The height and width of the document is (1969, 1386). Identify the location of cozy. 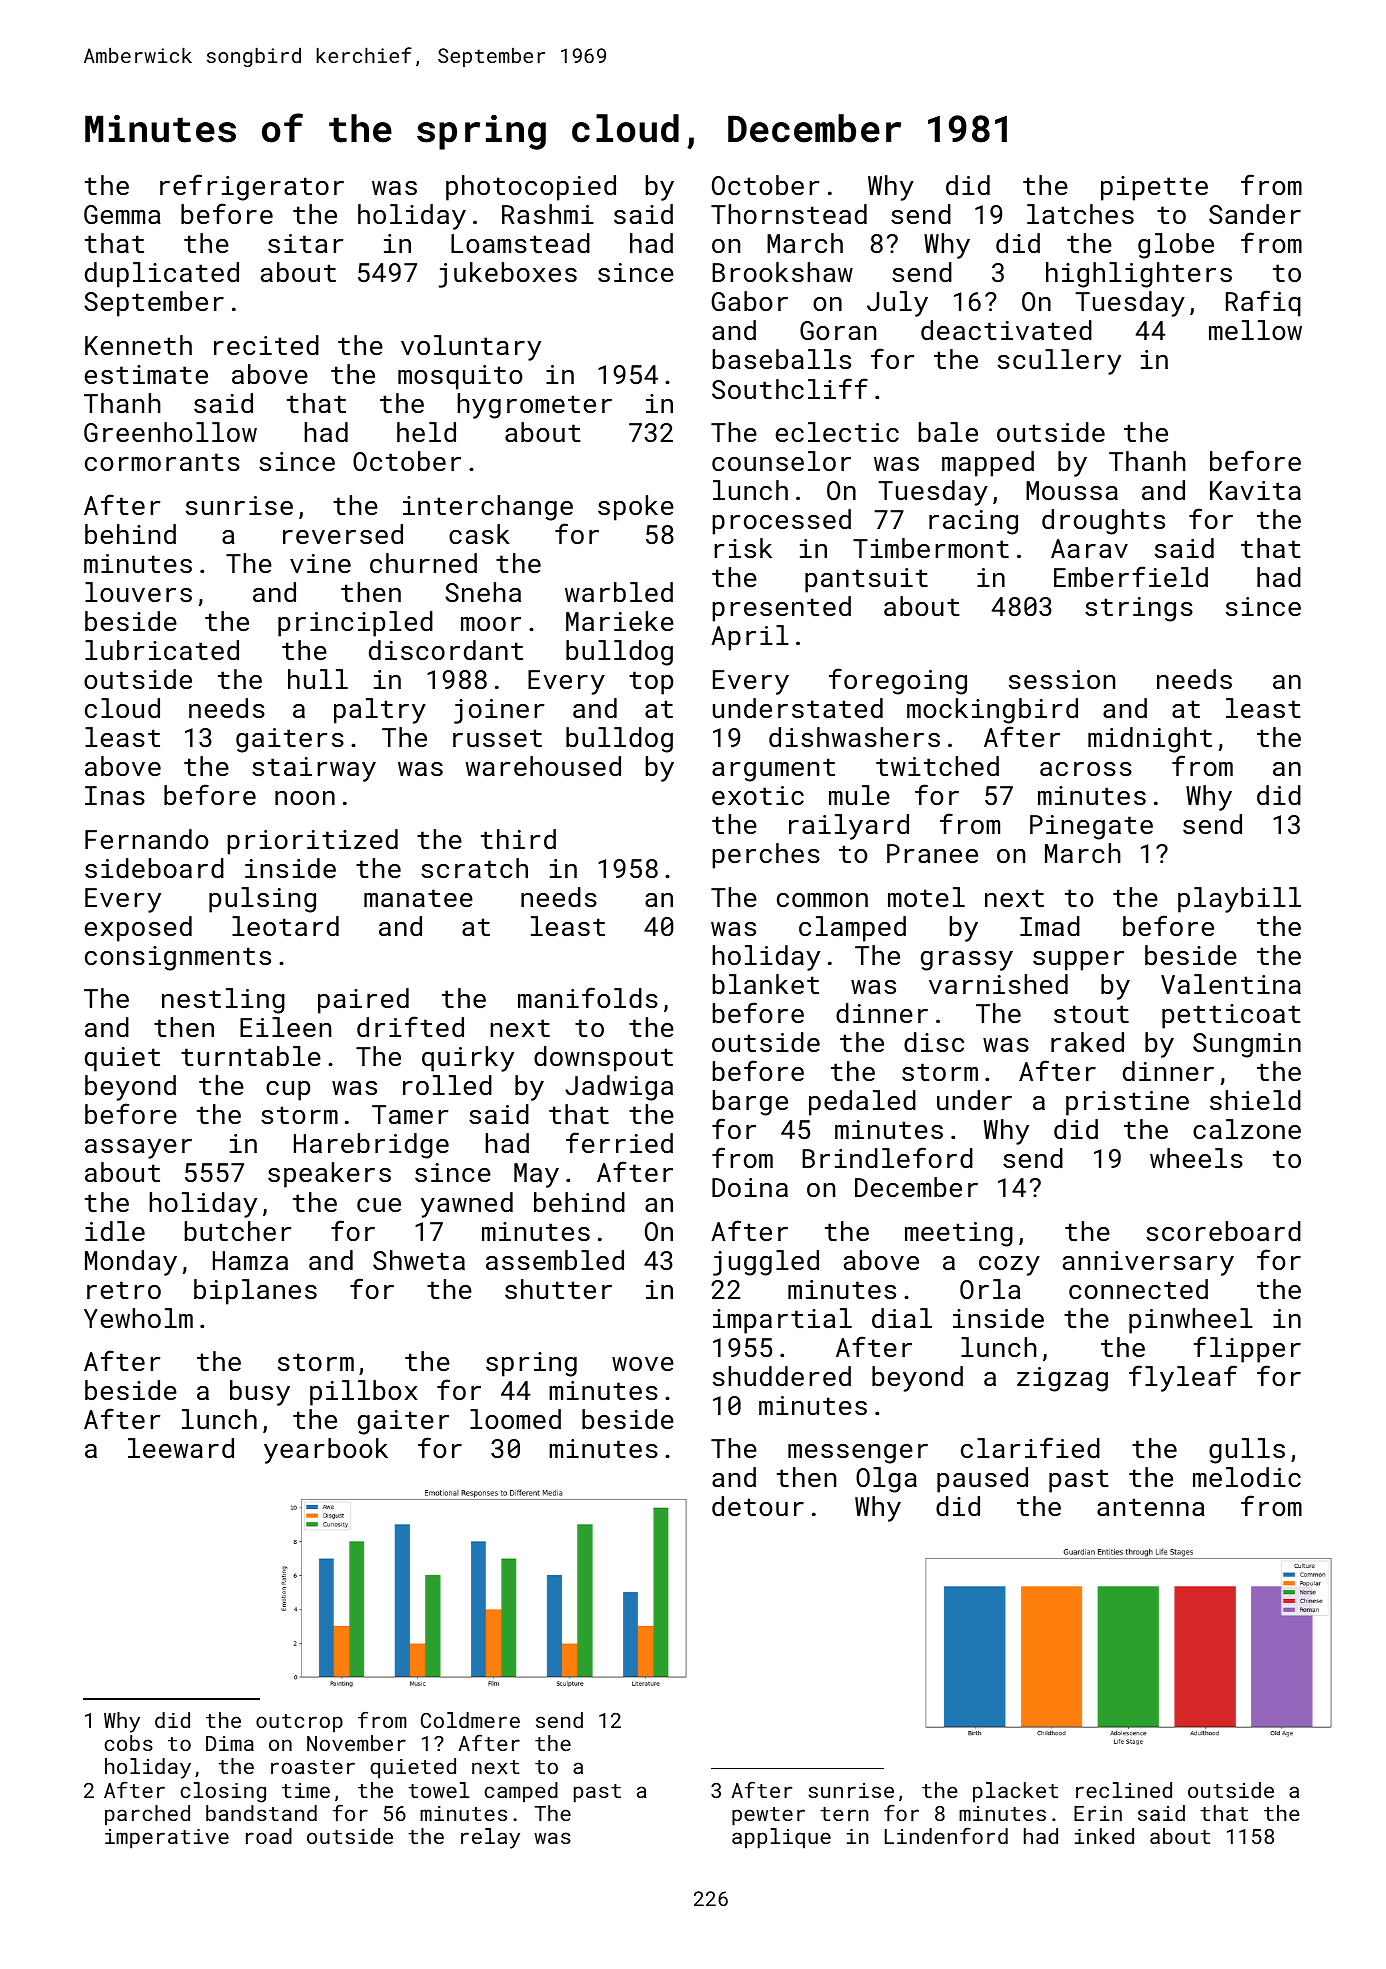
(1009, 1266).
